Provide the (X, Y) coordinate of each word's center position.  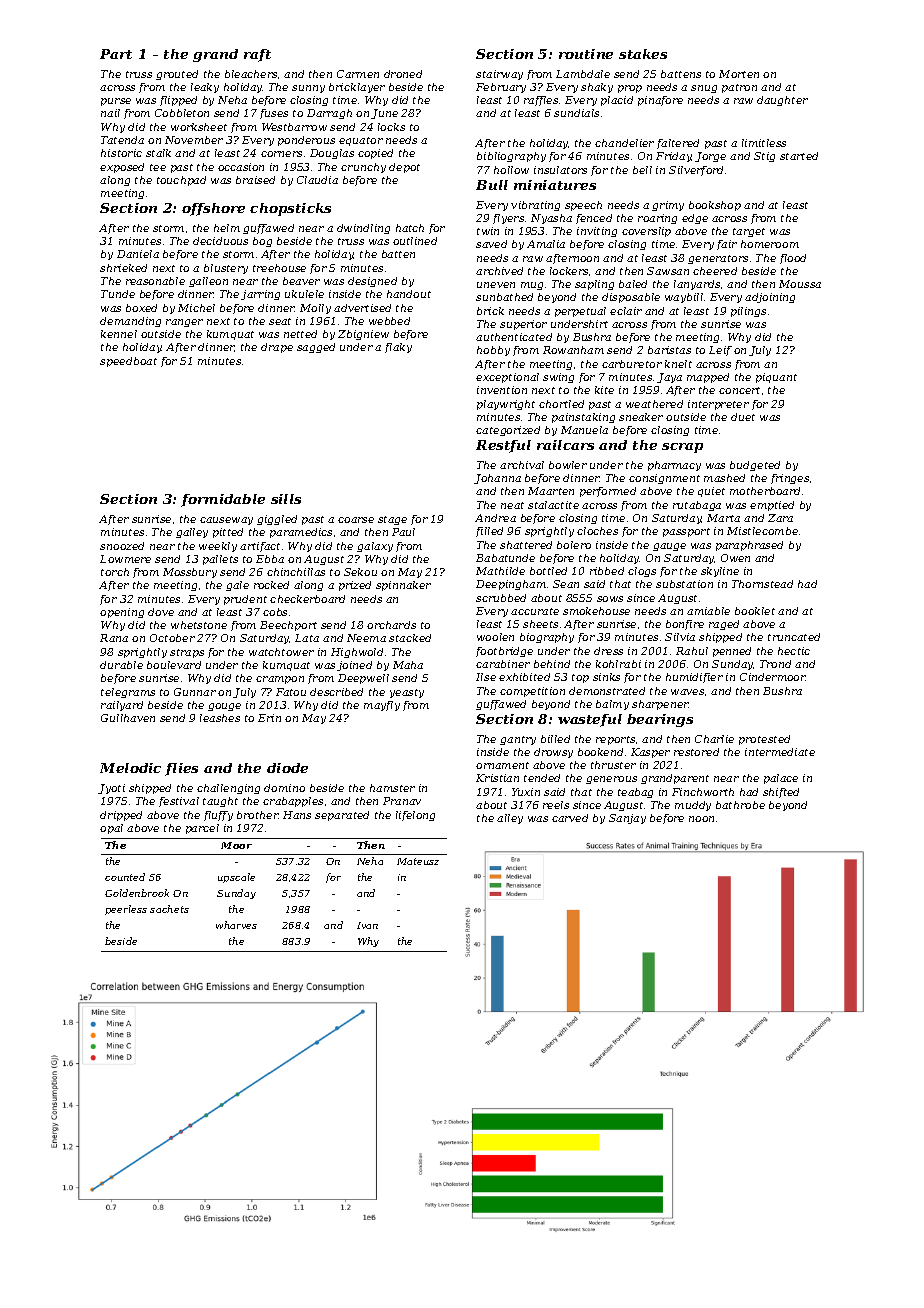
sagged (316, 348)
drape (277, 348)
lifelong (415, 816)
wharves (236, 925)
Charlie (714, 739)
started (799, 156)
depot (404, 168)
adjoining (770, 298)
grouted (177, 75)
